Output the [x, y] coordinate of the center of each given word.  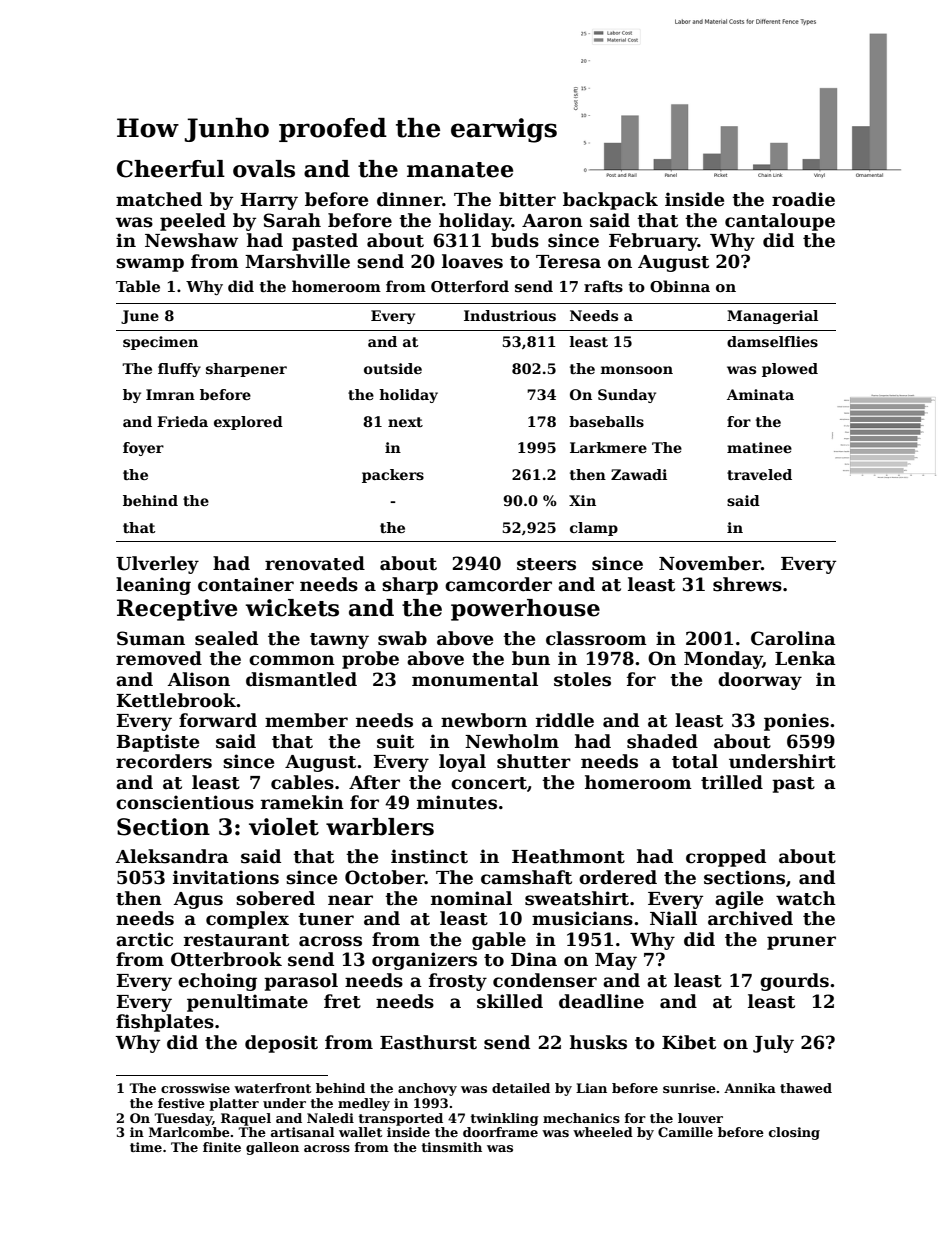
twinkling [504, 1119]
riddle [565, 720]
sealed [226, 638]
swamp [150, 265]
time [146, 1147]
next [405, 422]
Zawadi [639, 474]
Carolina [793, 638]
